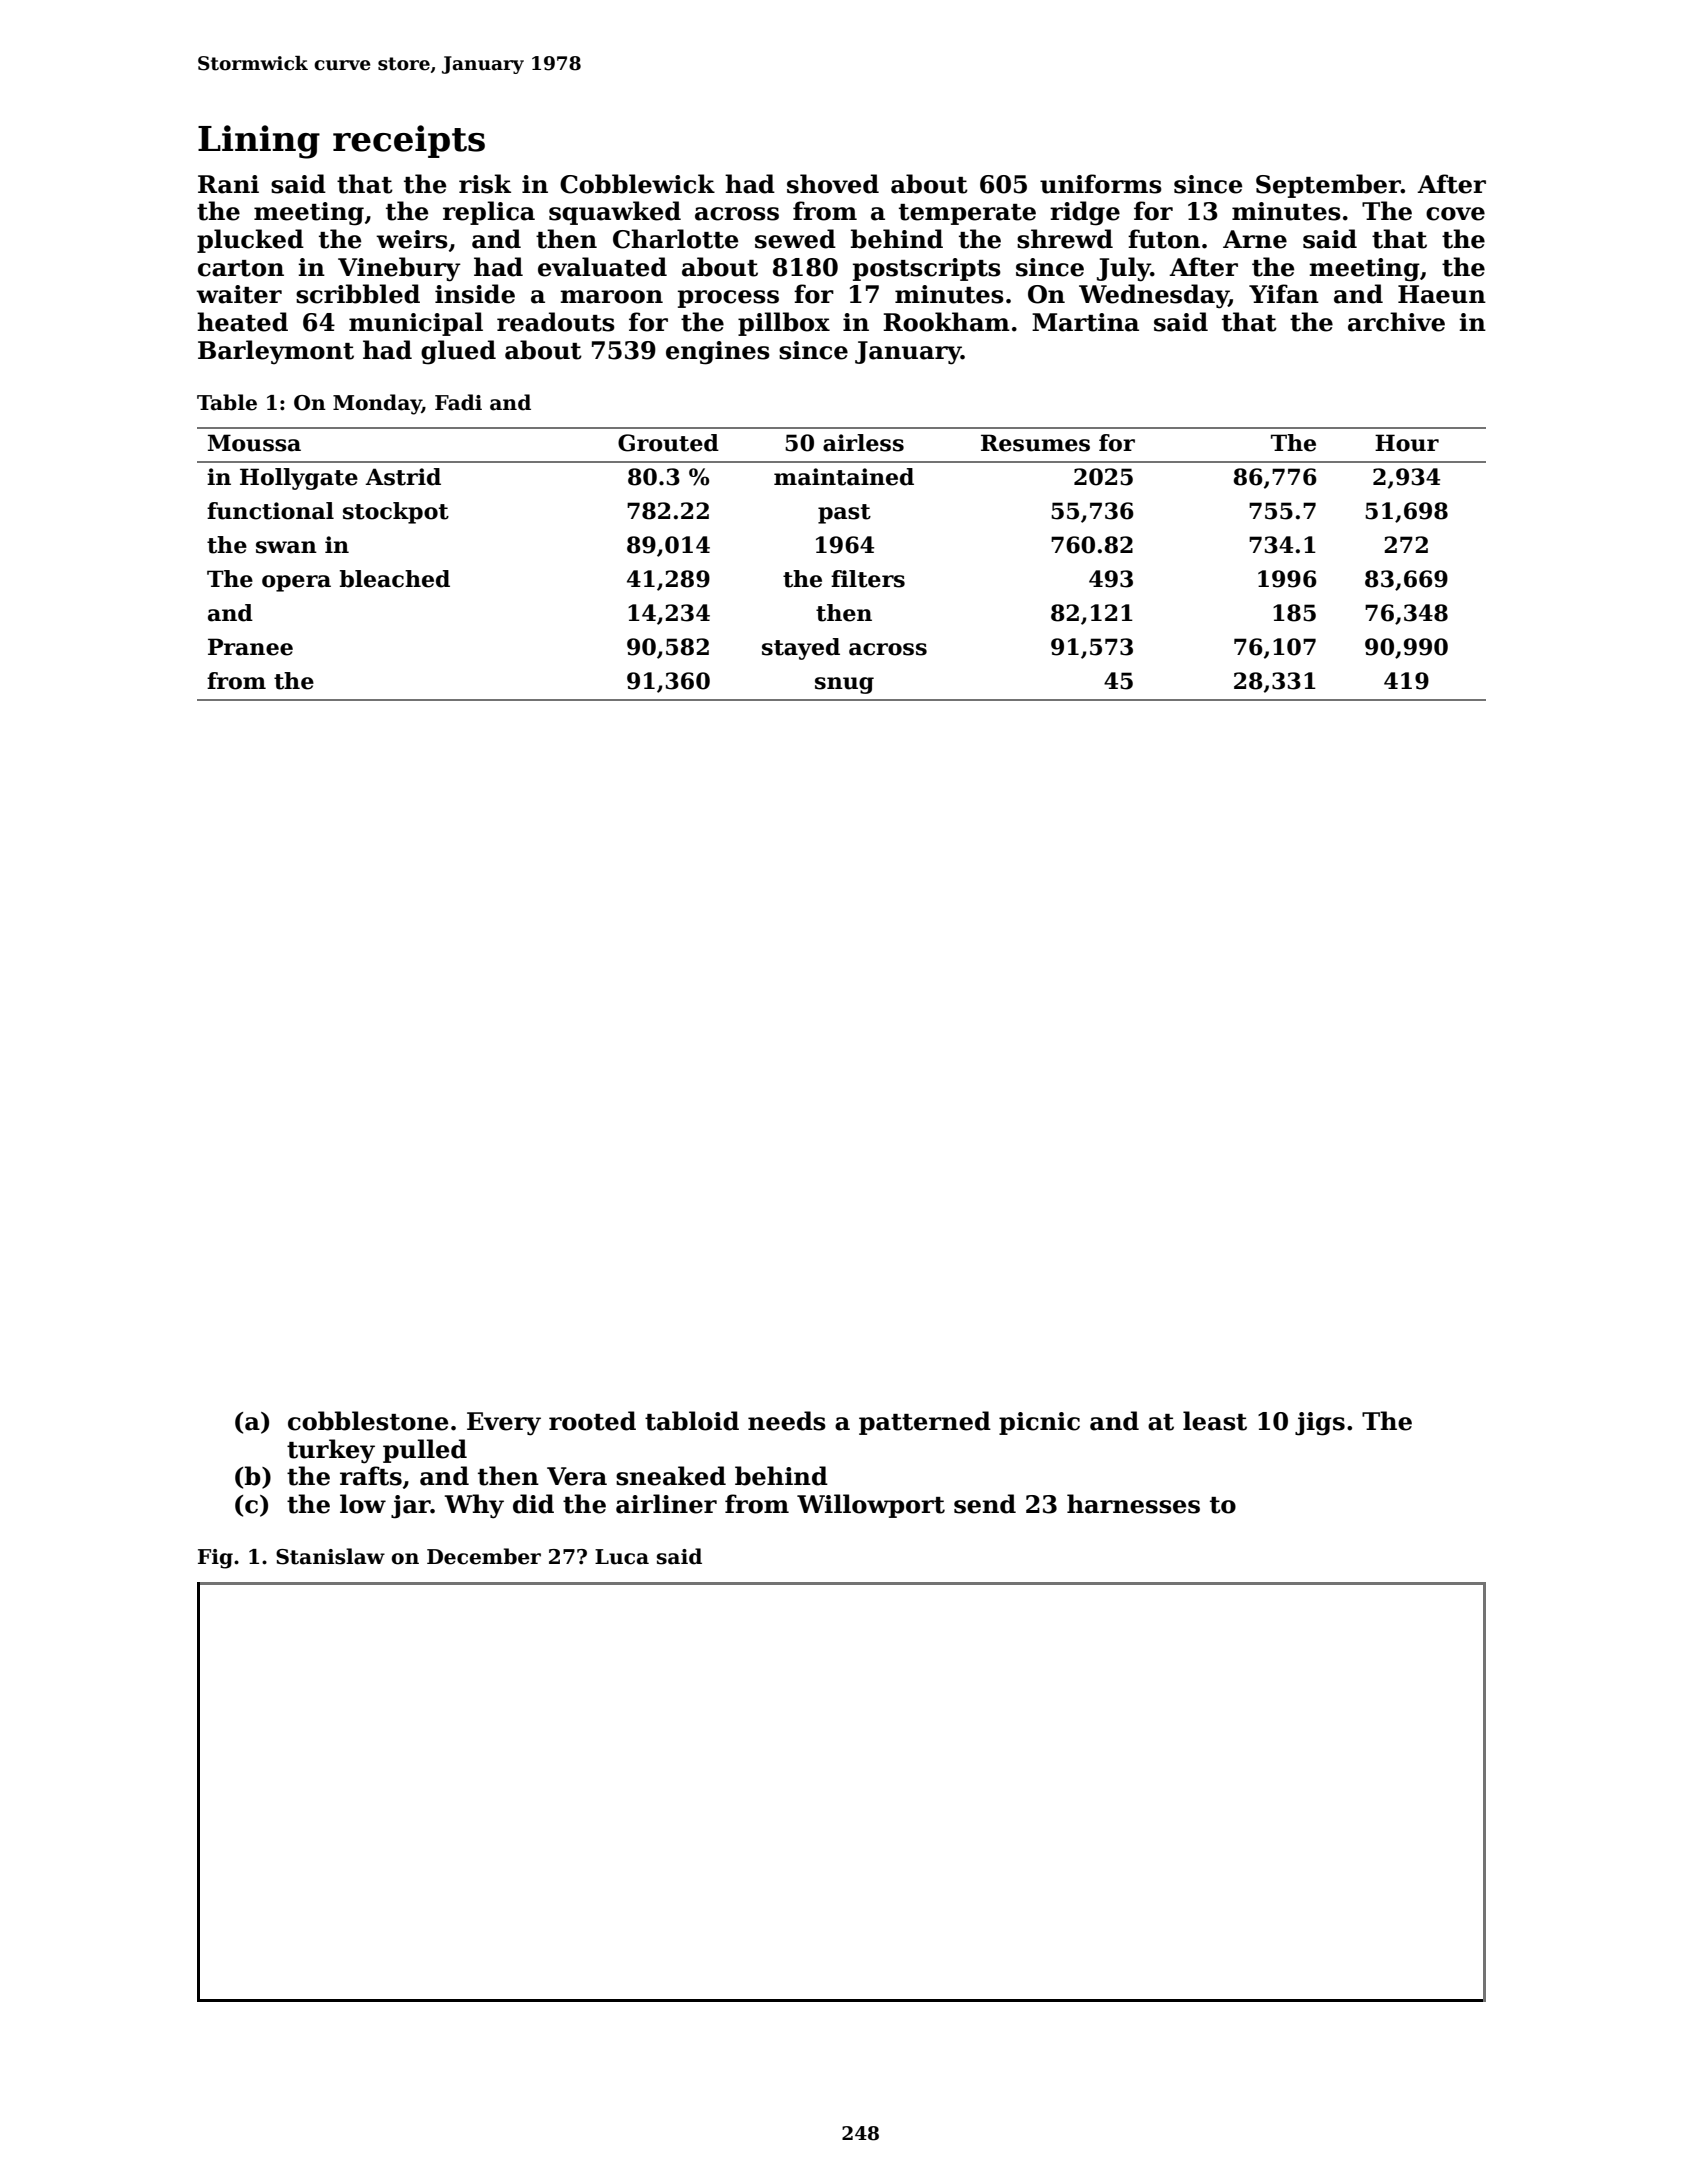  What do you see at coordinates (1407, 443) in the screenshot?
I see `Hour` at bounding box center [1407, 443].
